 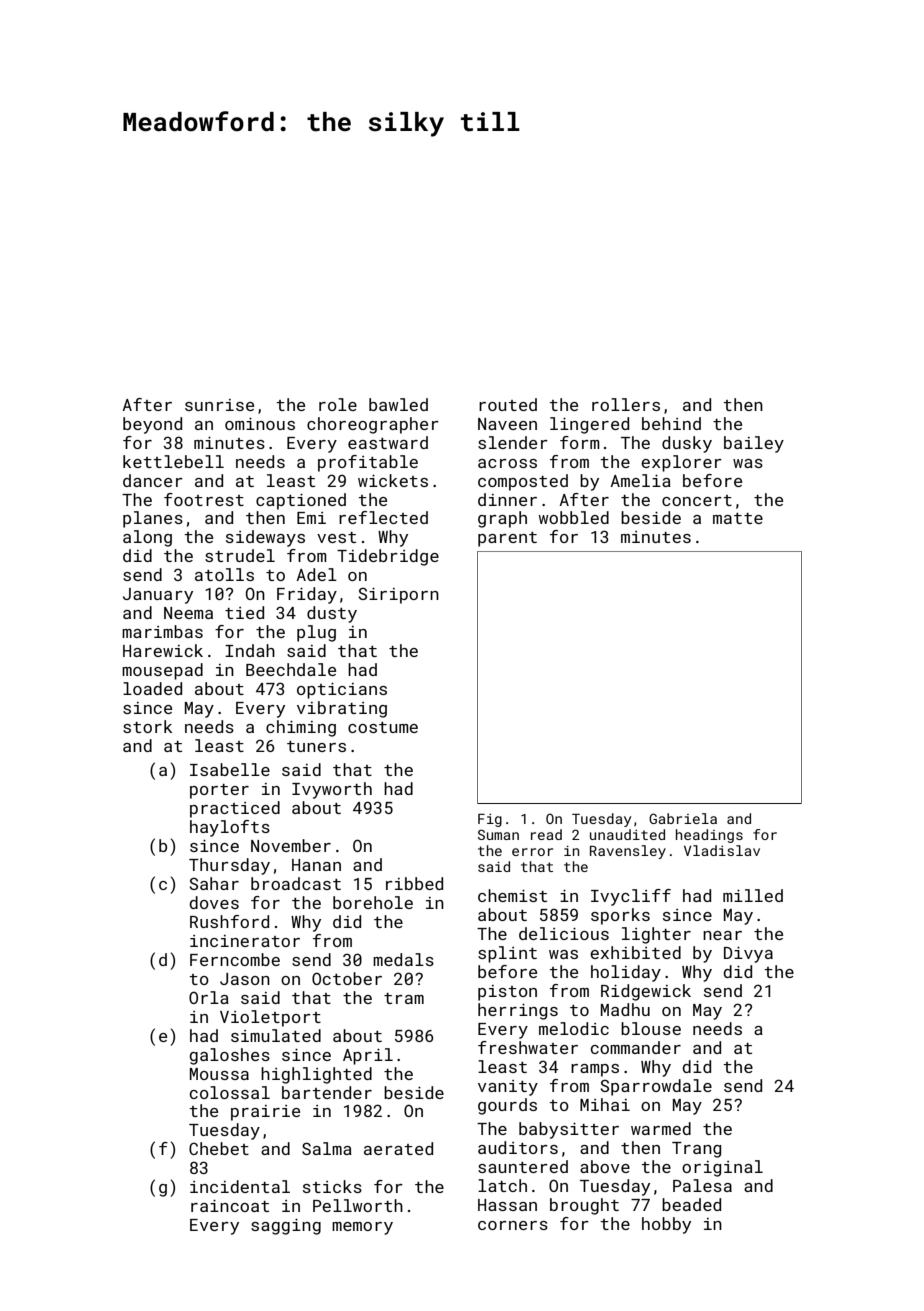 What do you see at coordinates (373, 902) in the page?
I see `borehole` at bounding box center [373, 902].
